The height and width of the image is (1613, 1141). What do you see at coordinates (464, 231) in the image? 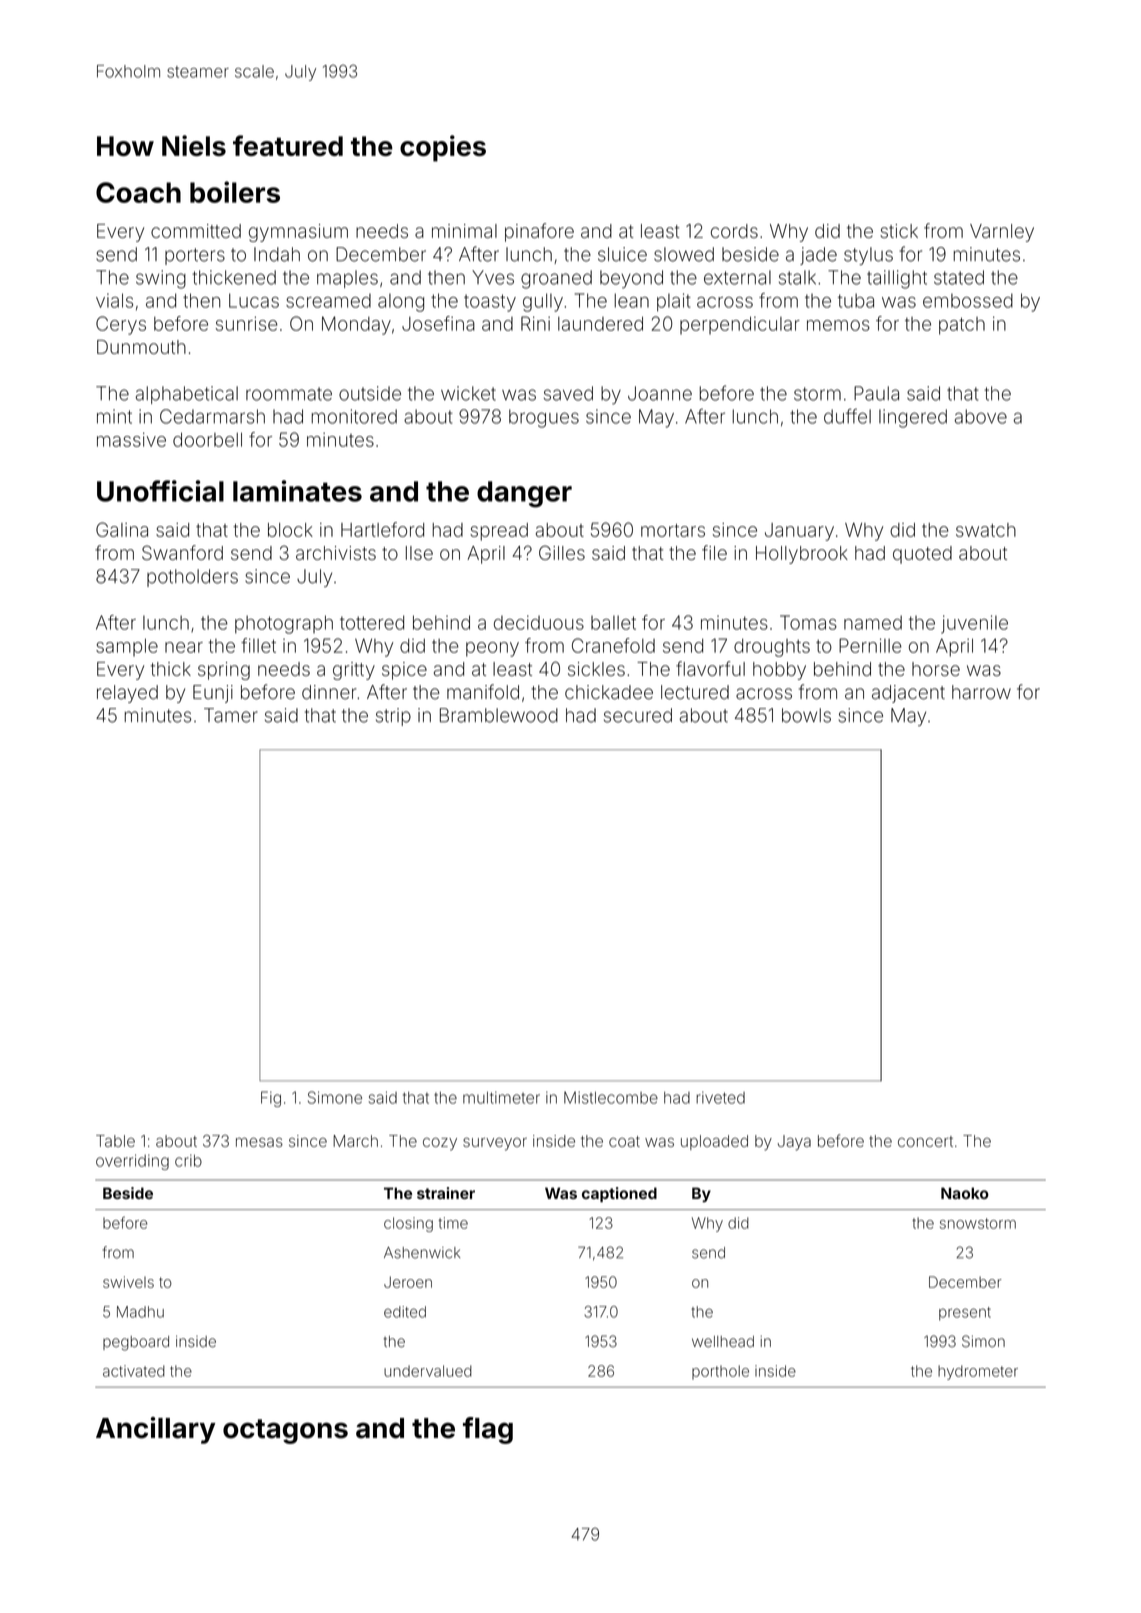
I see `minimal` at bounding box center [464, 231].
